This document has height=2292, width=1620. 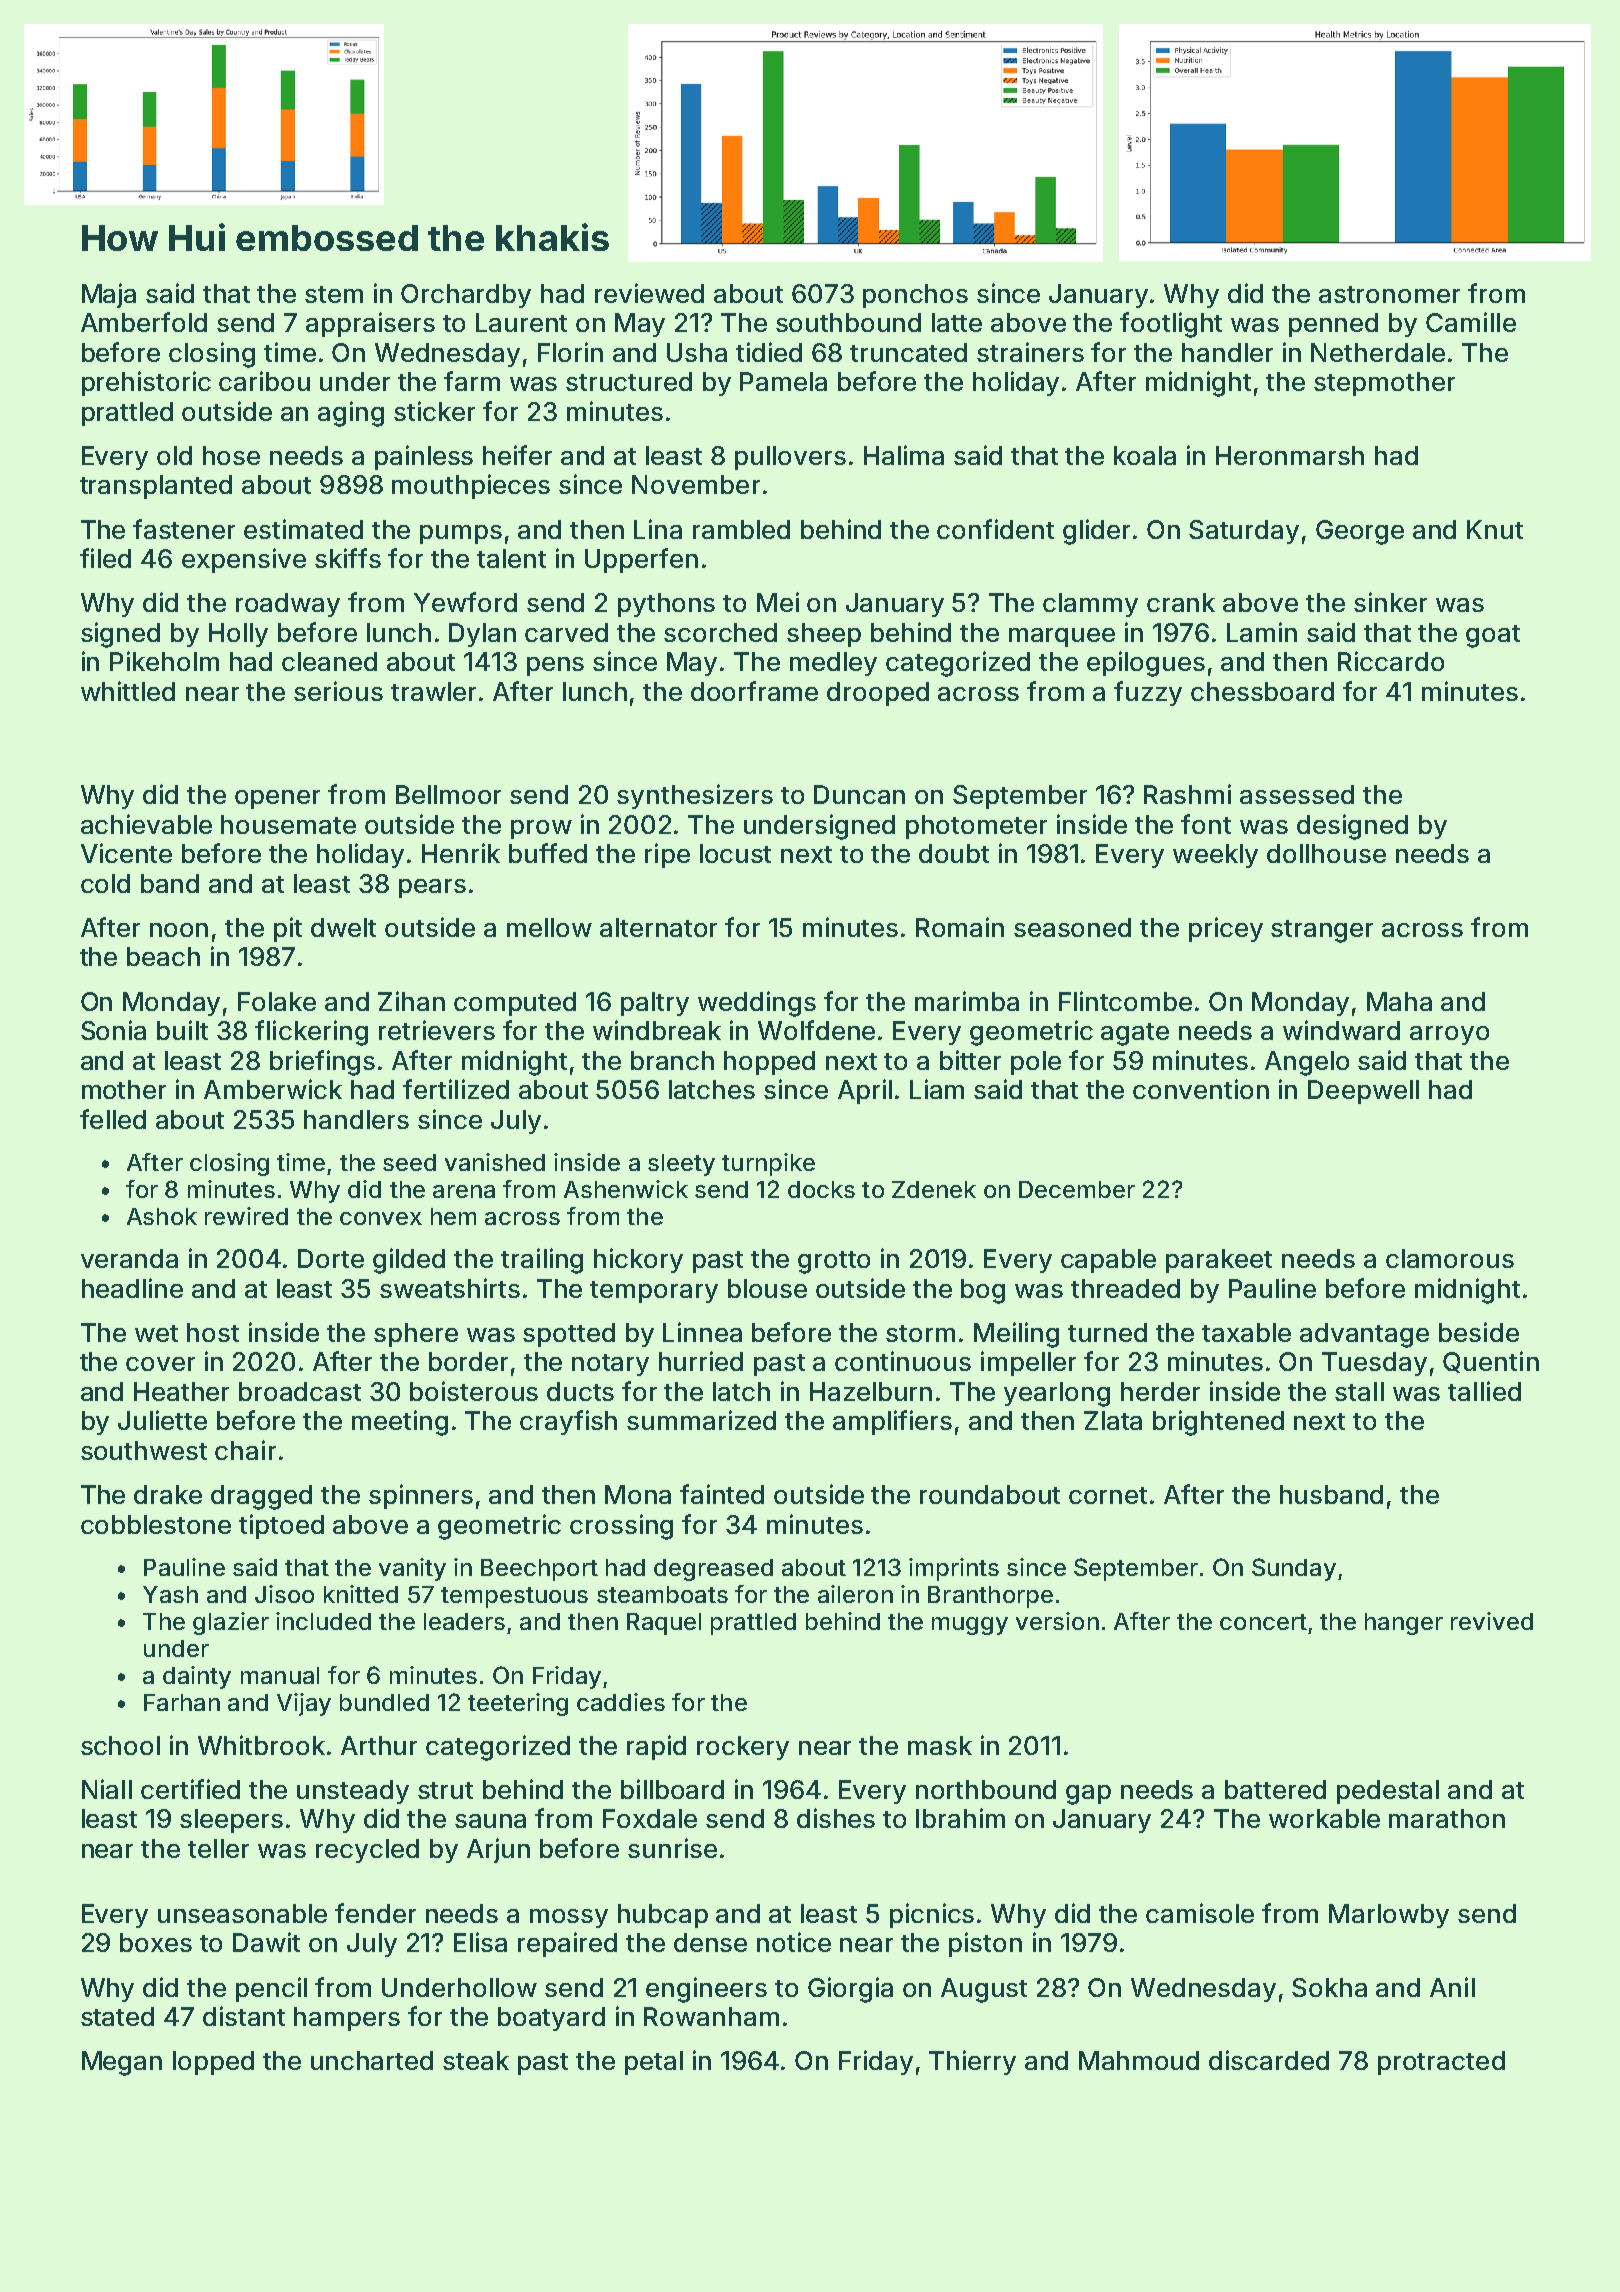 I want to click on Thierry, so click(x=972, y=2062).
